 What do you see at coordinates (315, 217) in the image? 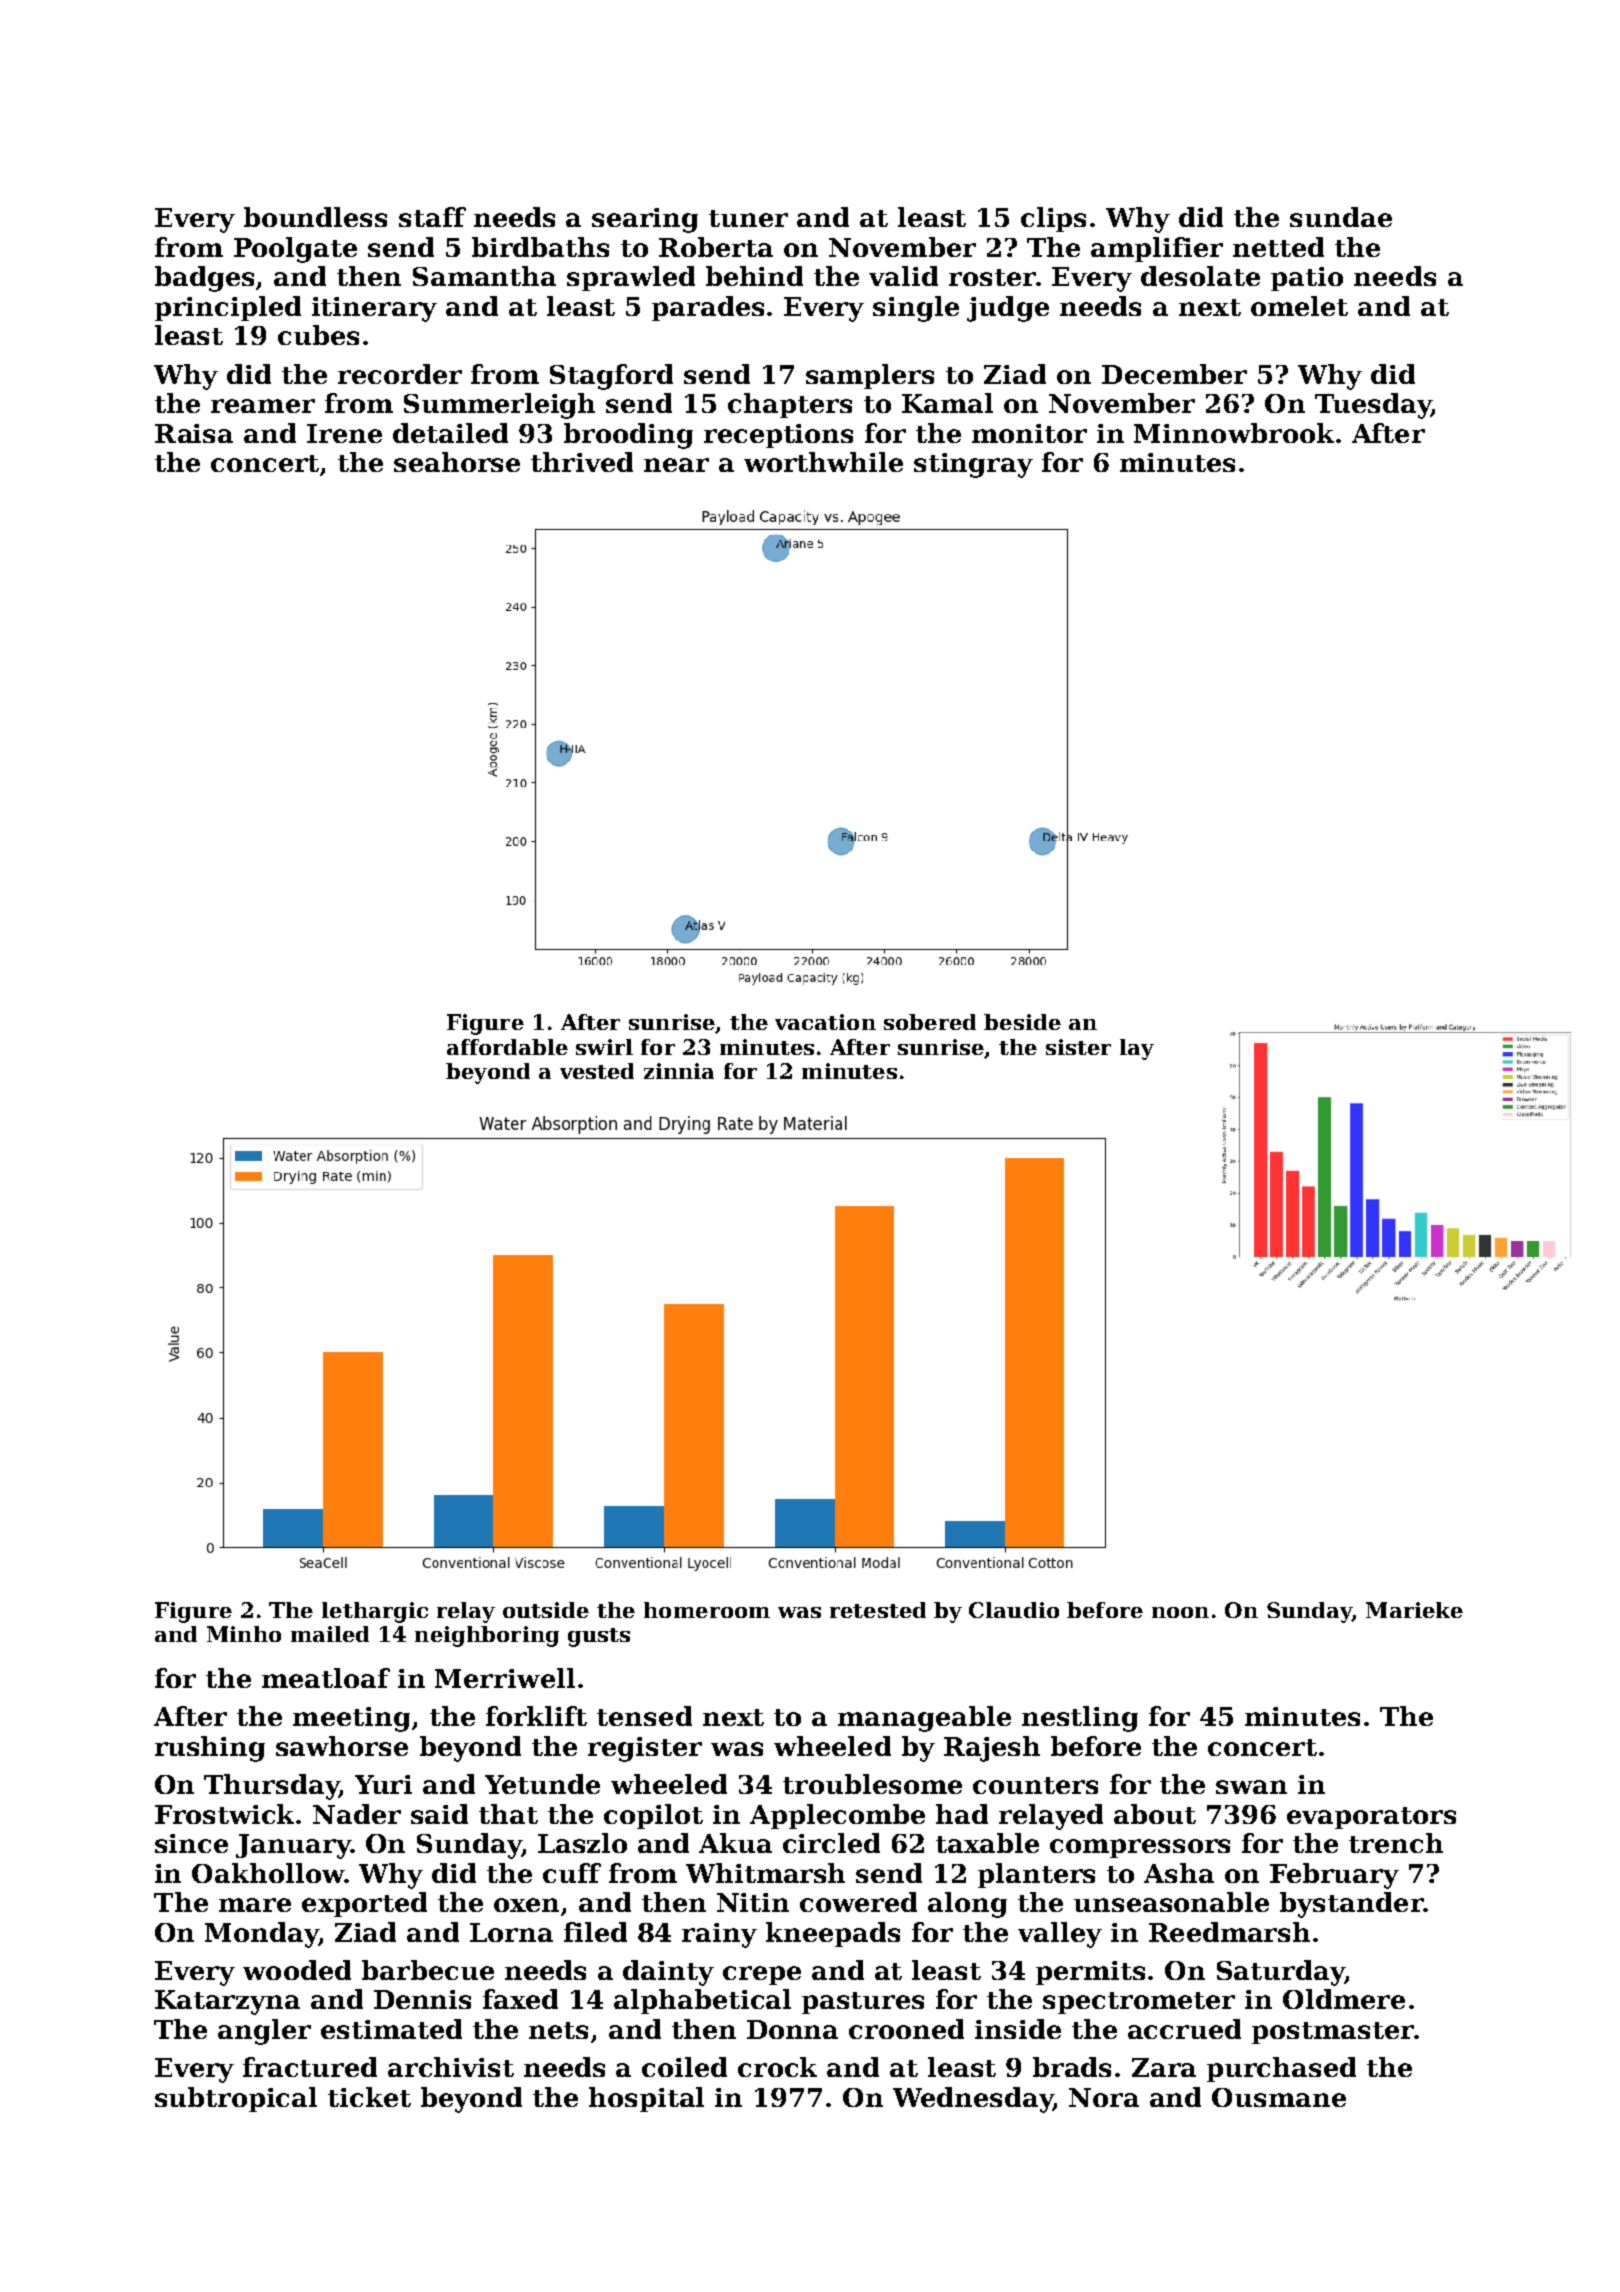
I see `boundless` at bounding box center [315, 217].
